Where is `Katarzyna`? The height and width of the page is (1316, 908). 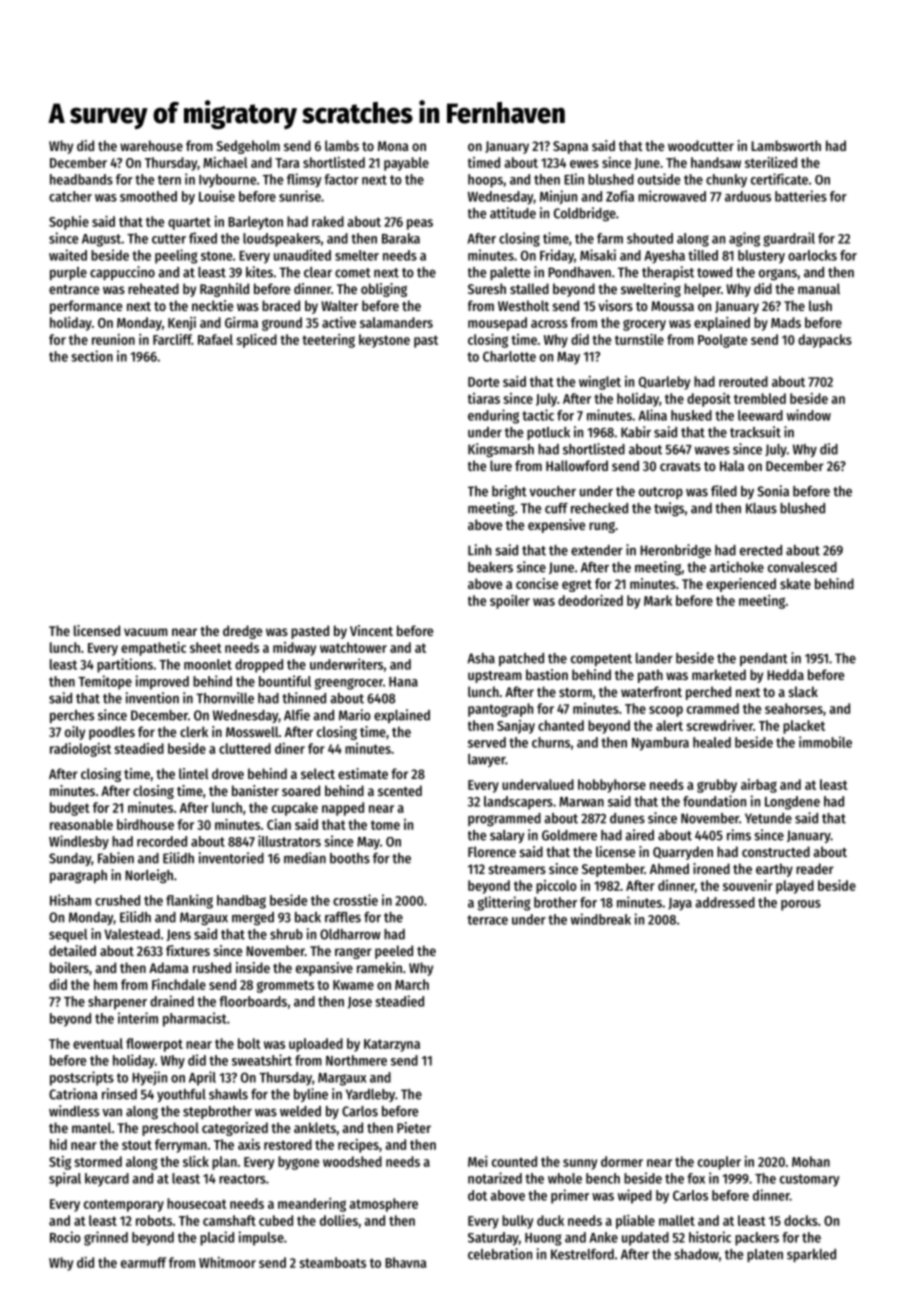 Katarzyna is located at coordinates (392, 1045).
